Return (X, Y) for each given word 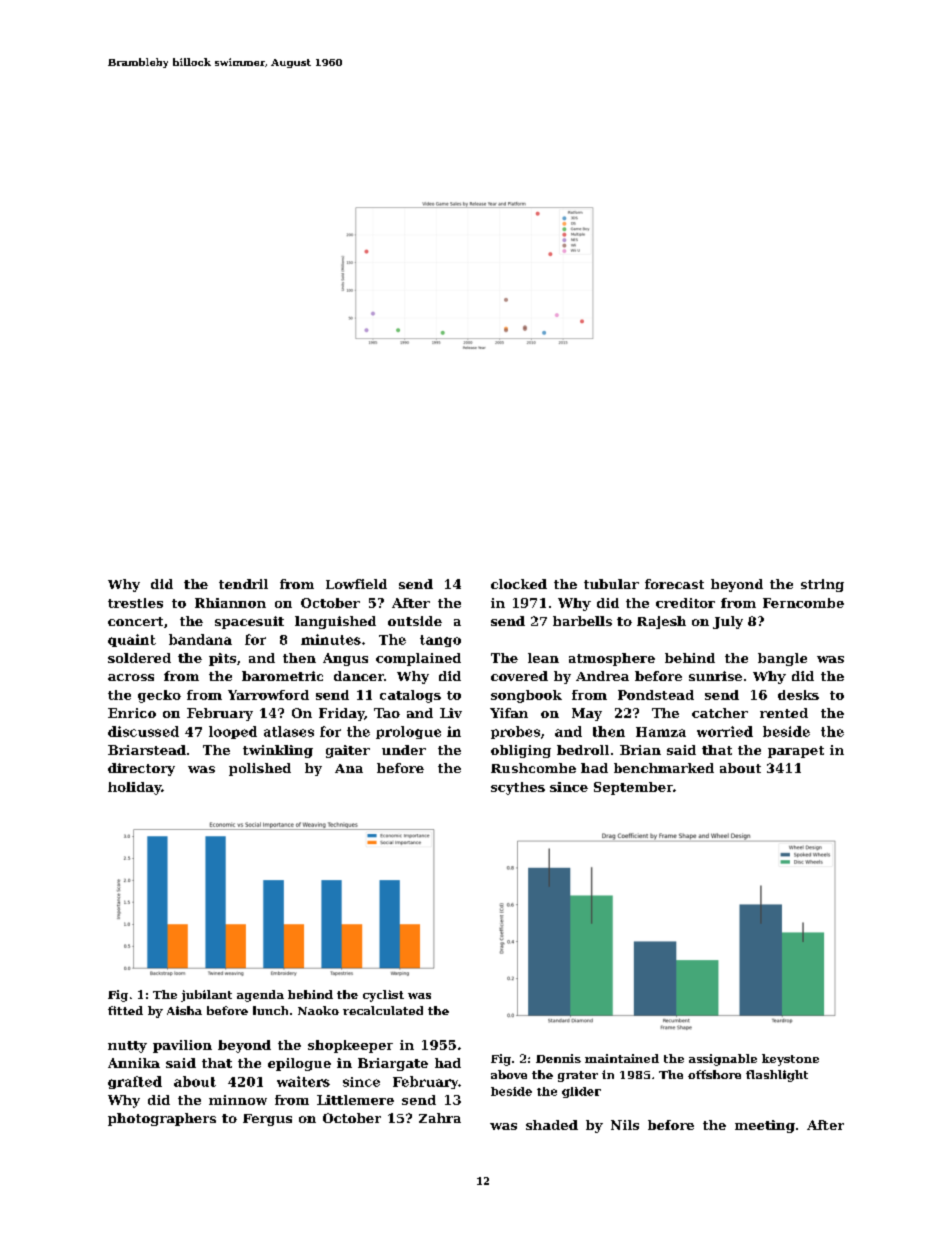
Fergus (267, 1120)
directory (141, 769)
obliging (521, 751)
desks (798, 695)
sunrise (715, 676)
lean (543, 658)
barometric (282, 676)
